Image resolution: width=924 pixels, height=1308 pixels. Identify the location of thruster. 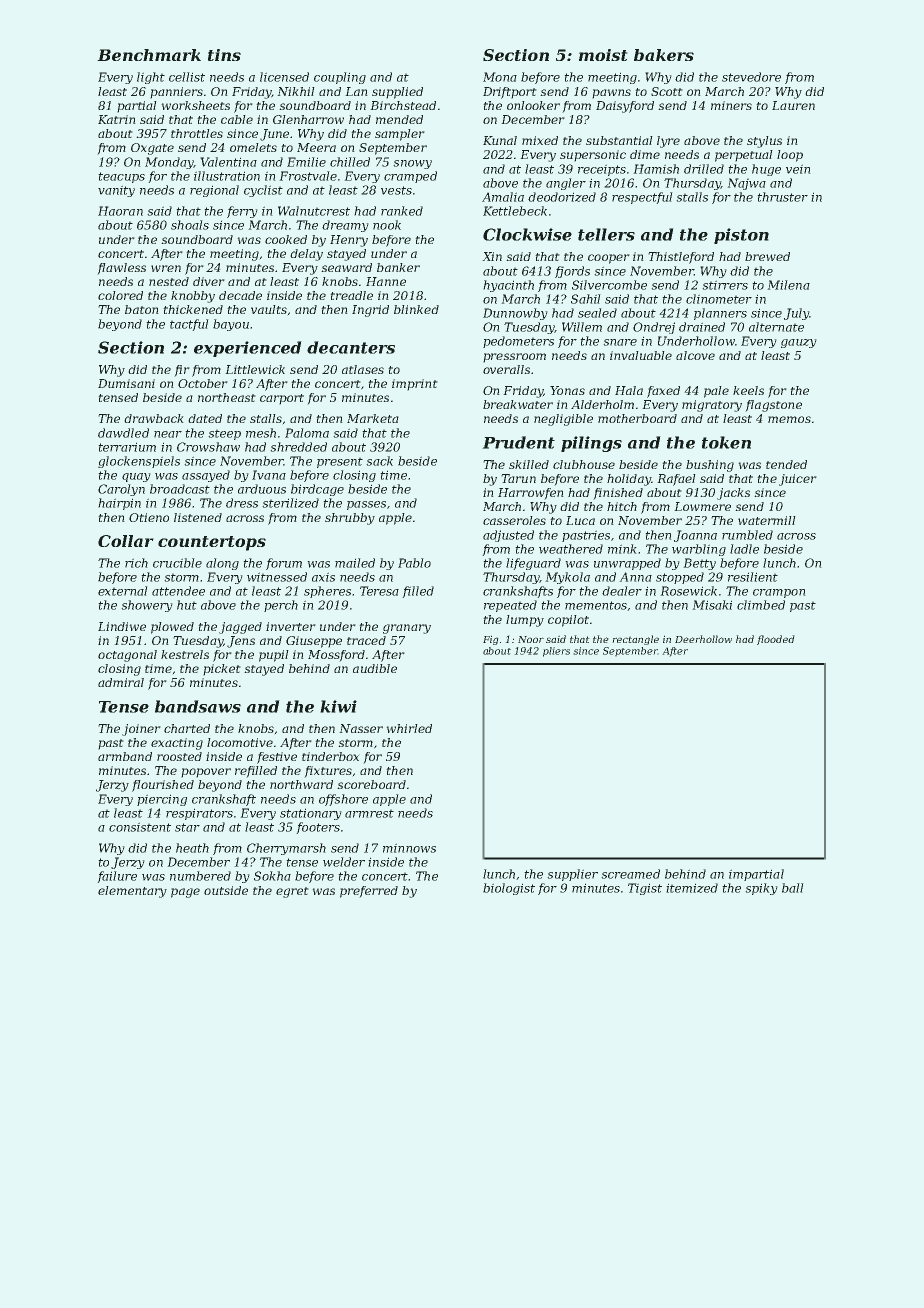
(782, 197).
